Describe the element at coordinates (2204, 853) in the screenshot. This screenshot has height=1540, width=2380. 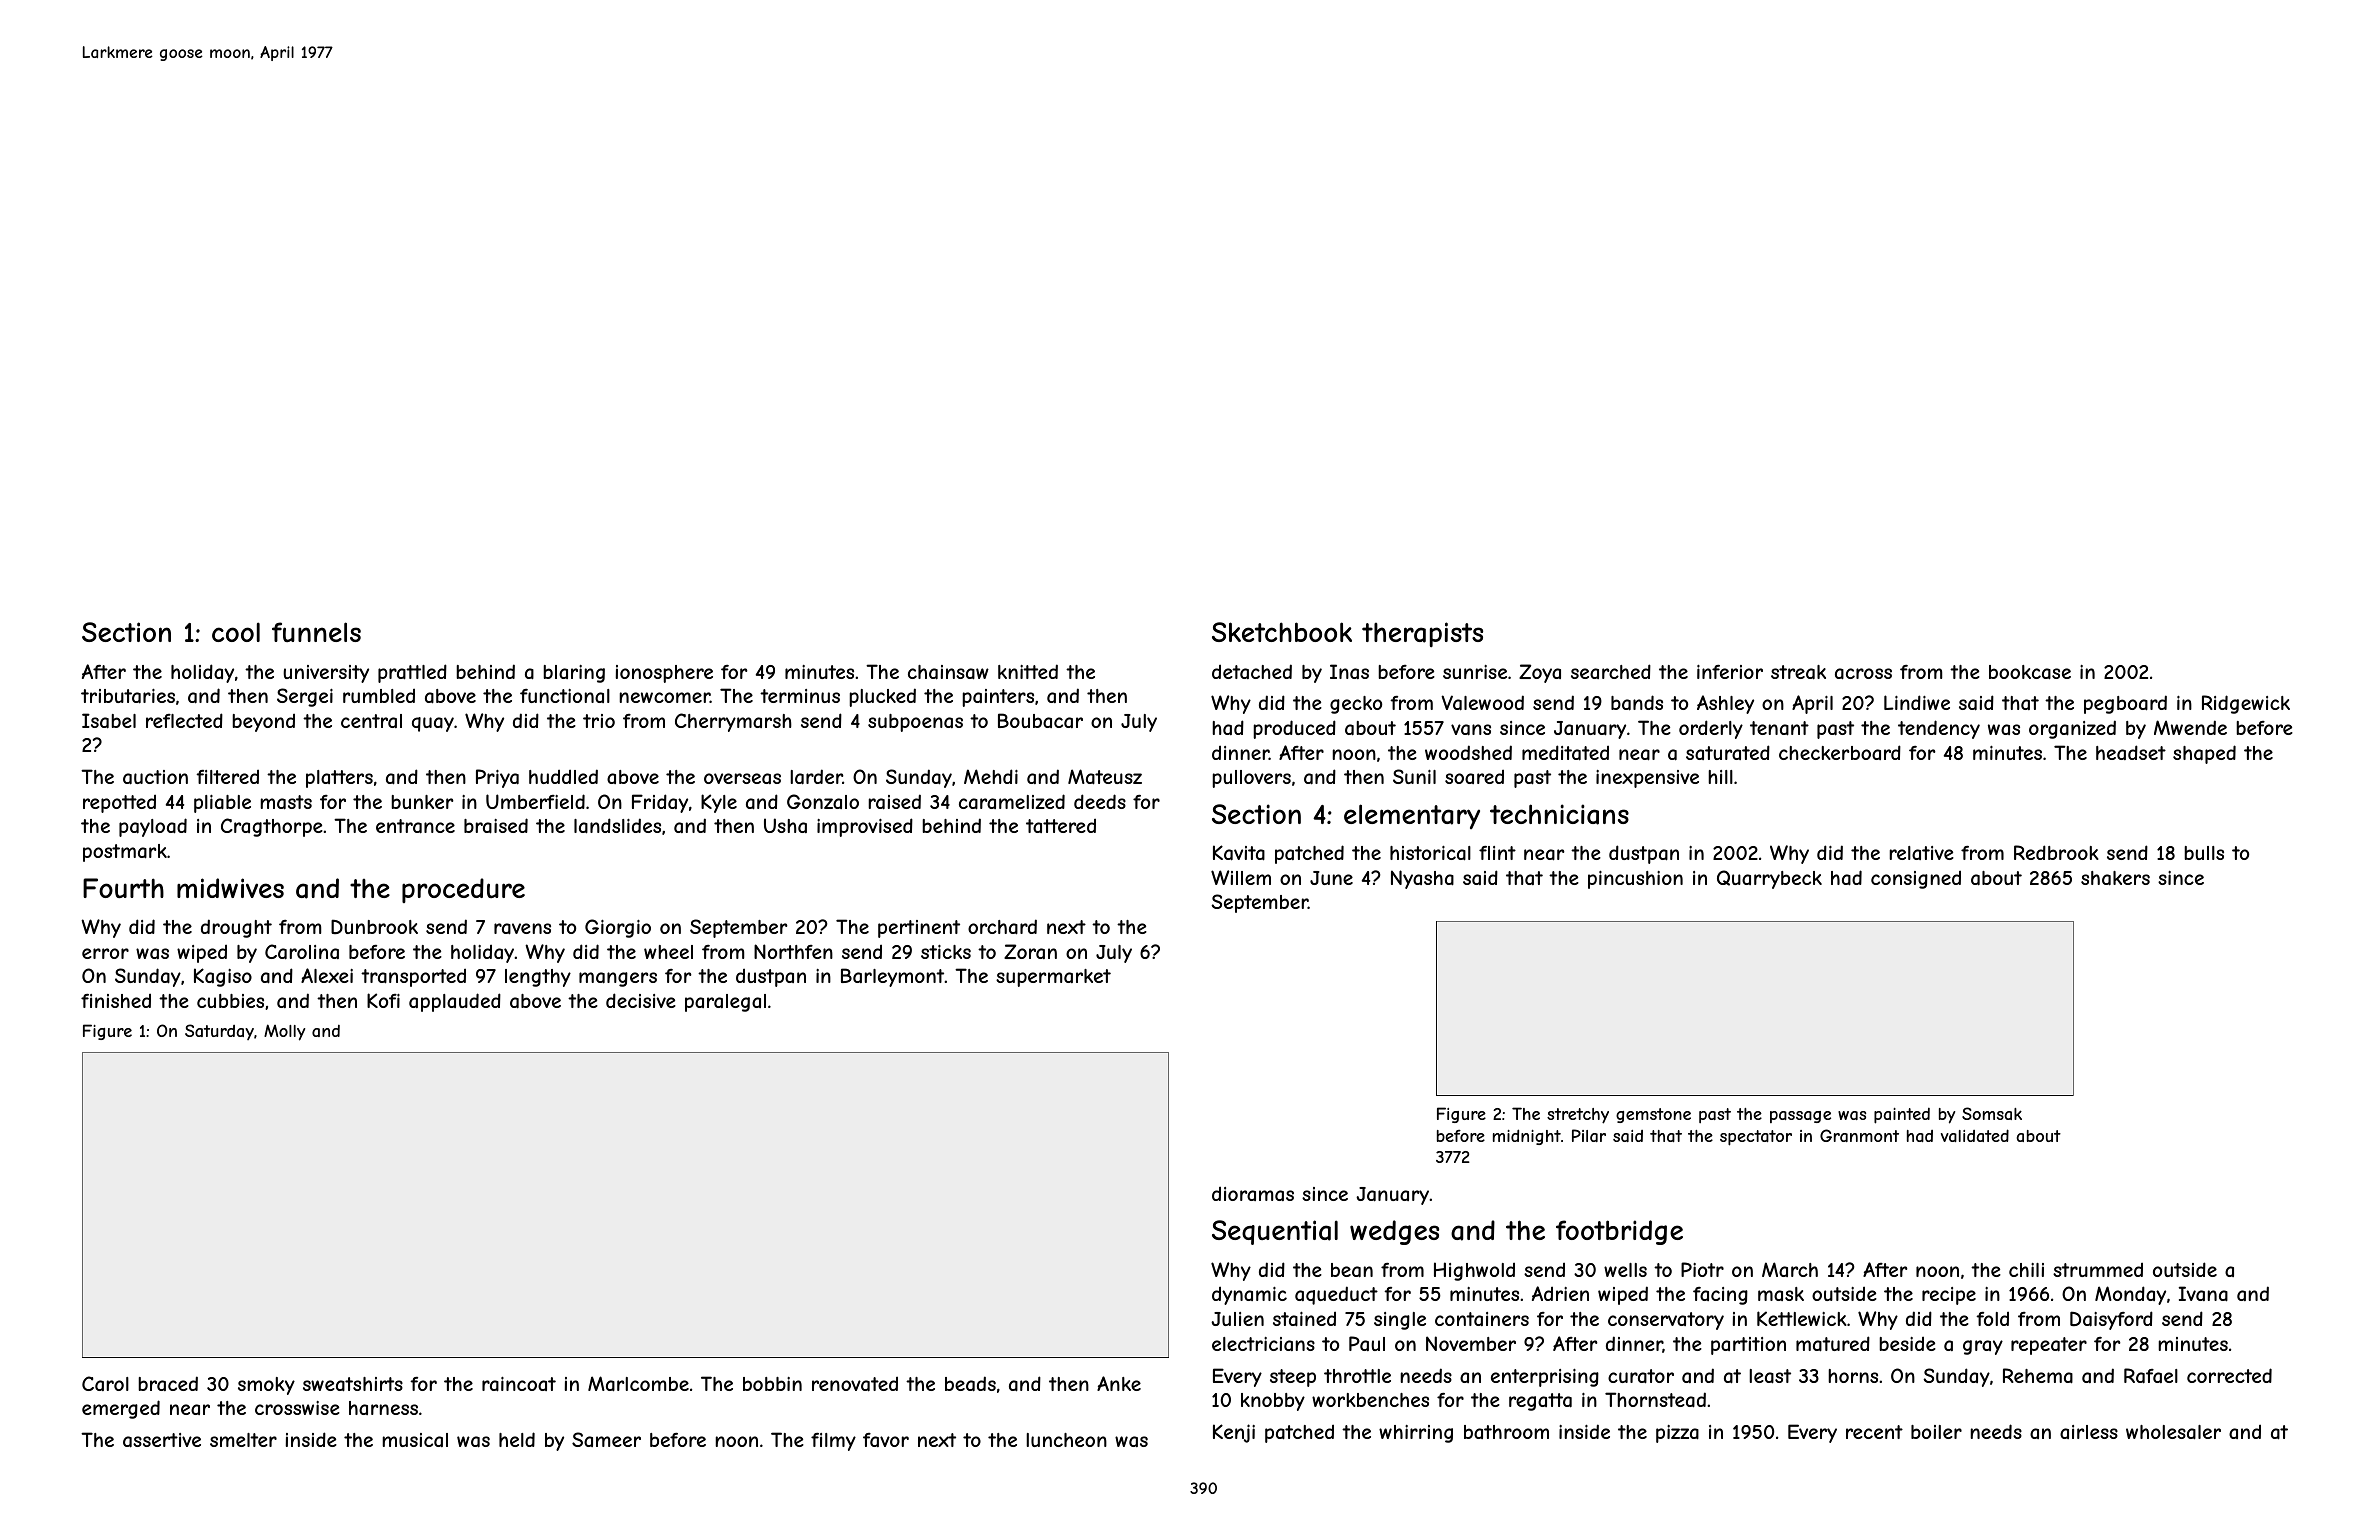
I see `bulls` at that location.
